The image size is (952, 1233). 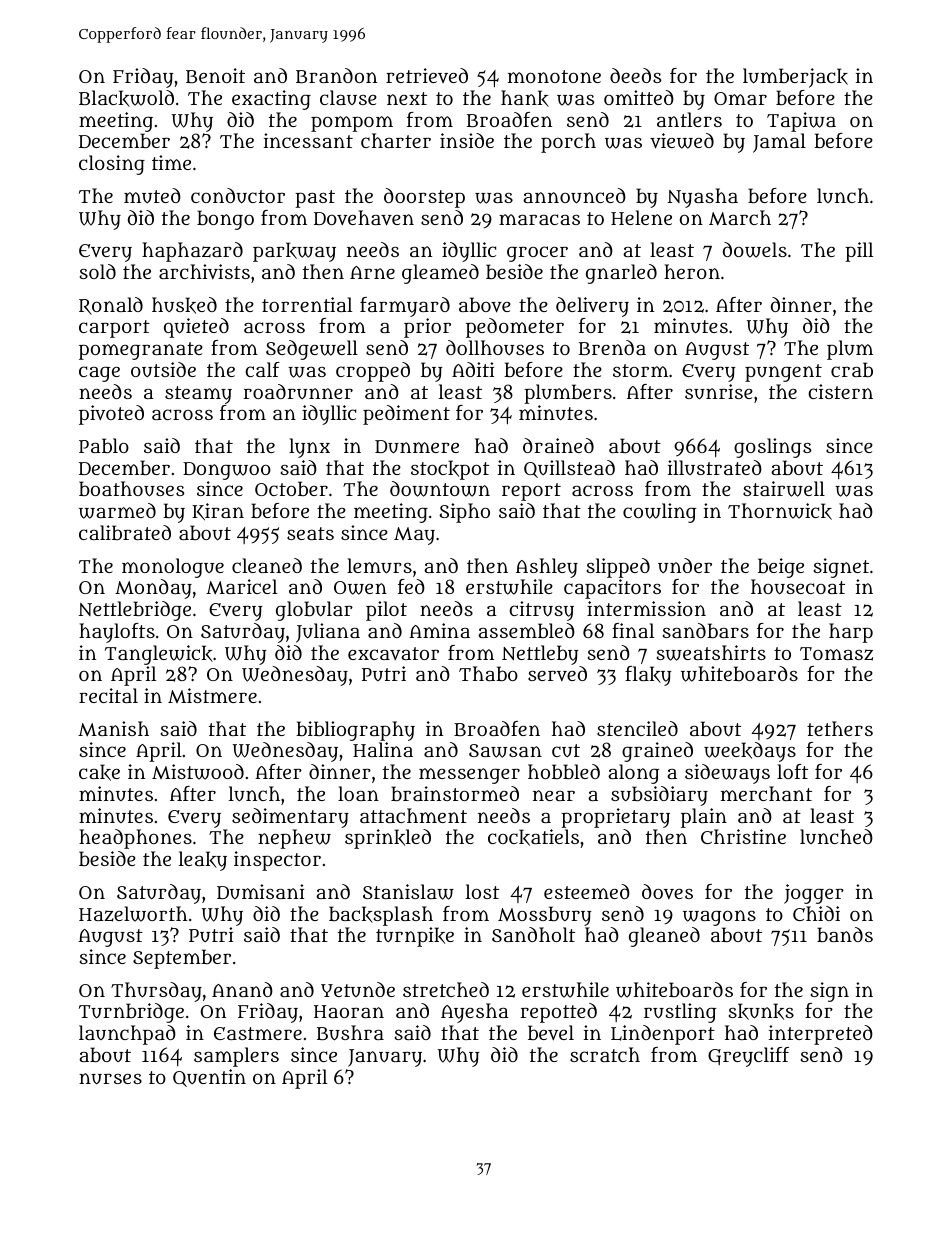 I want to click on housecoat, so click(x=798, y=587).
